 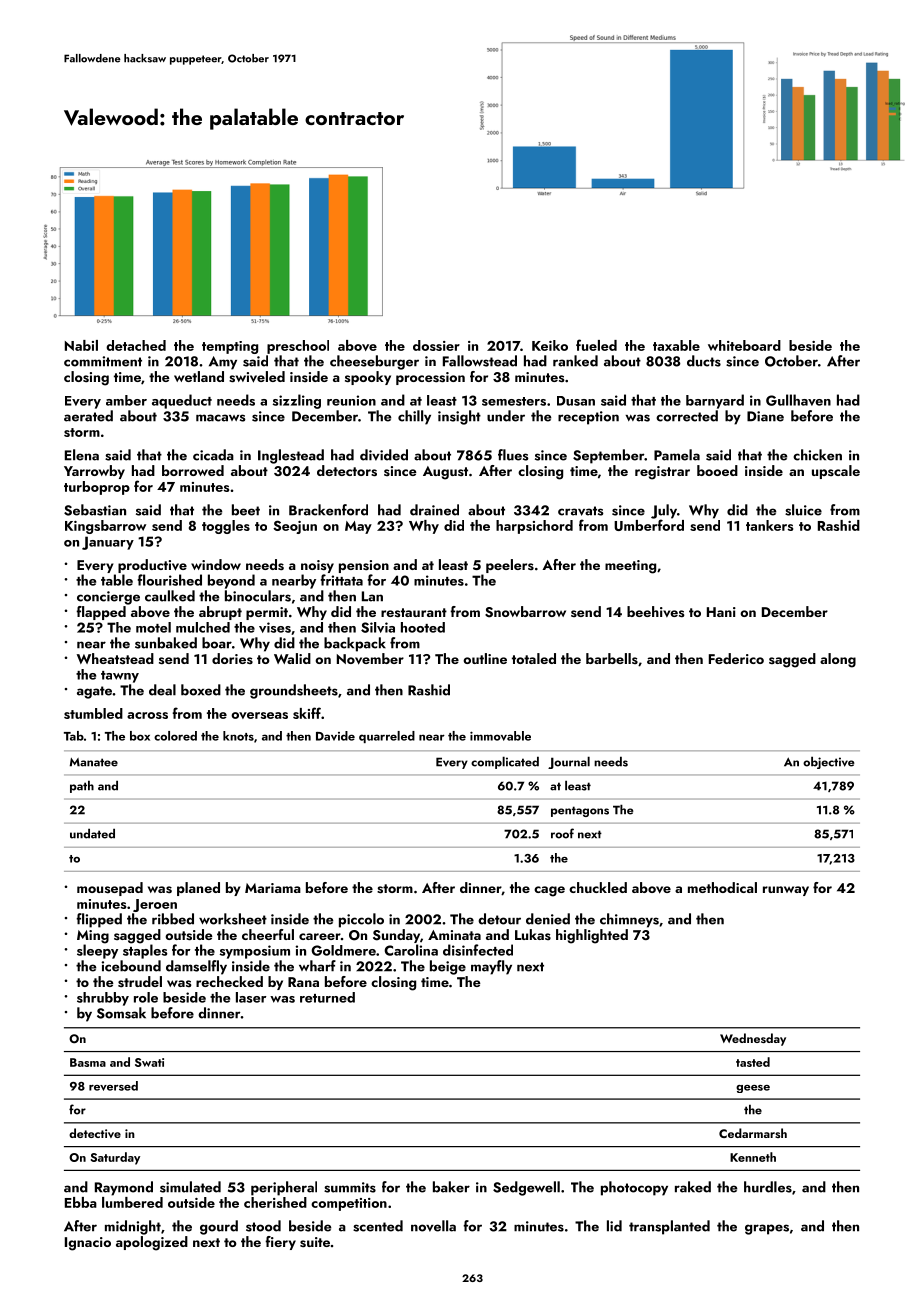 I want to click on Keiko, so click(x=550, y=345).
